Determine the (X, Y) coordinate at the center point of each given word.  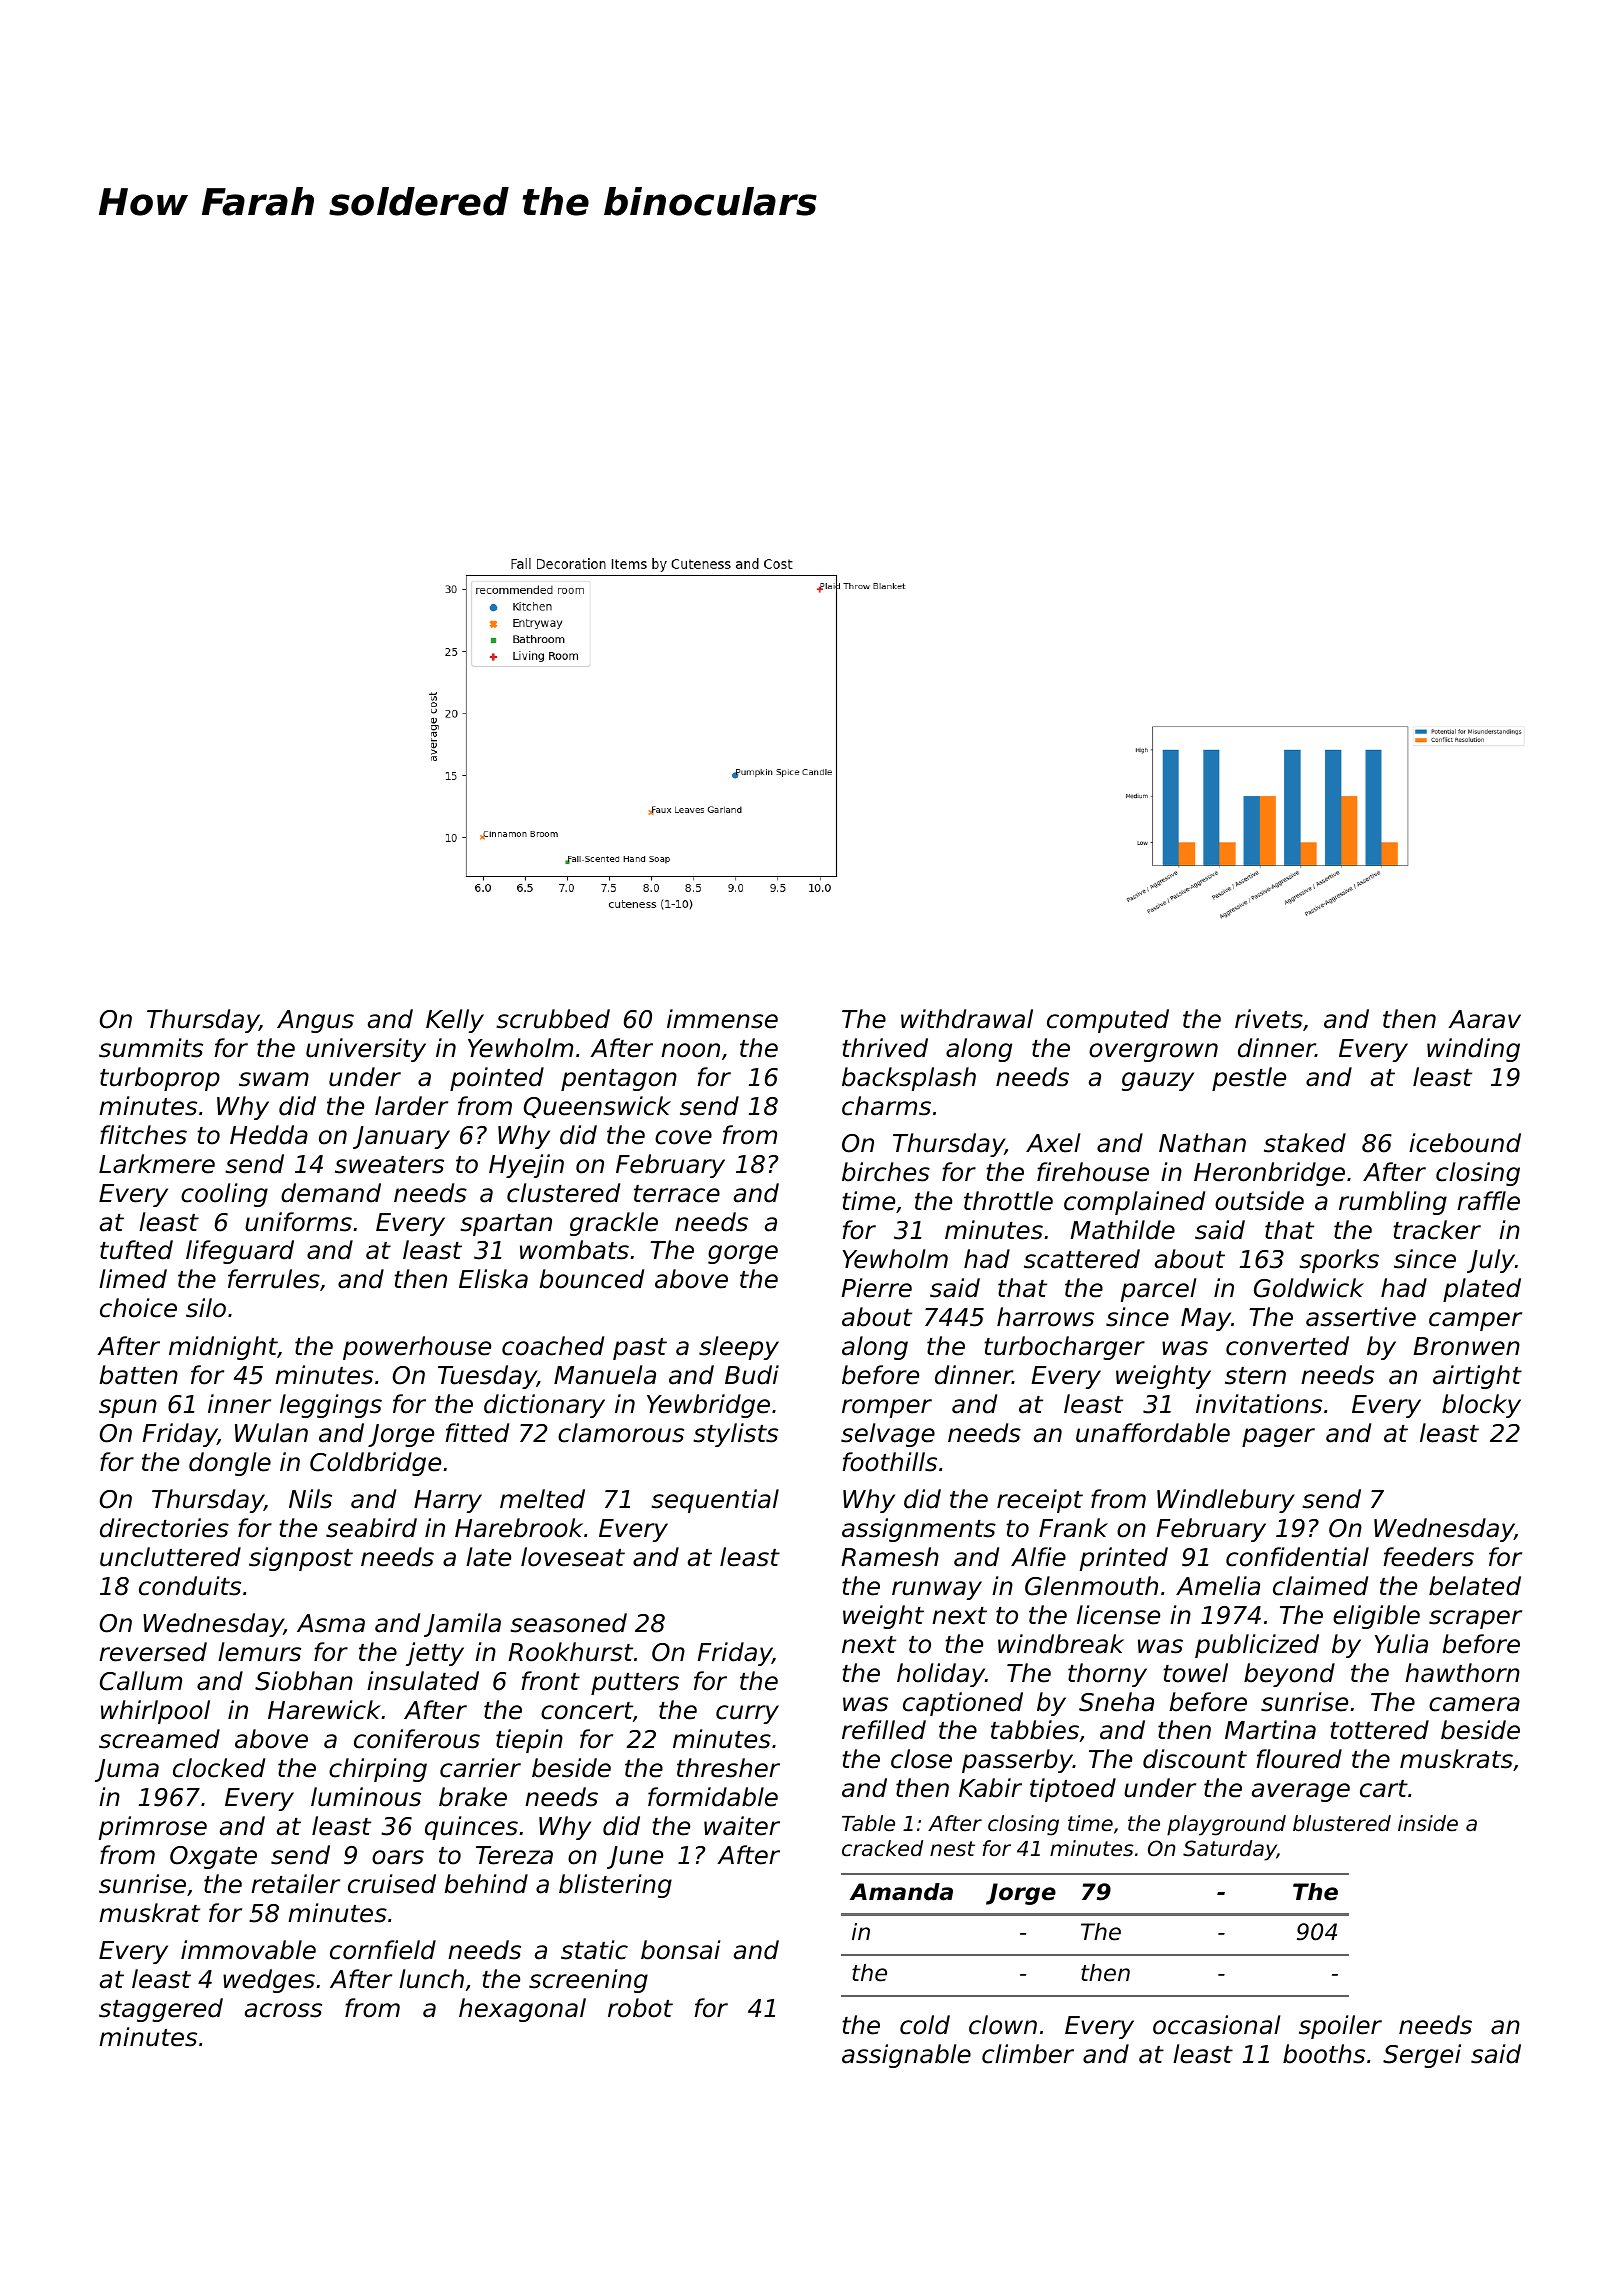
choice (138, 1308)
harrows (1045, 1317)
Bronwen (1467, 1346)
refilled (884, 1730)
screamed (159, 1739)
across (283, 2010)
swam (274, 1079)
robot (640, 2008)
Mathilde (1123, 1230)
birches (886, 1172)
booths (1324, 2054)
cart (1384, 1789)
